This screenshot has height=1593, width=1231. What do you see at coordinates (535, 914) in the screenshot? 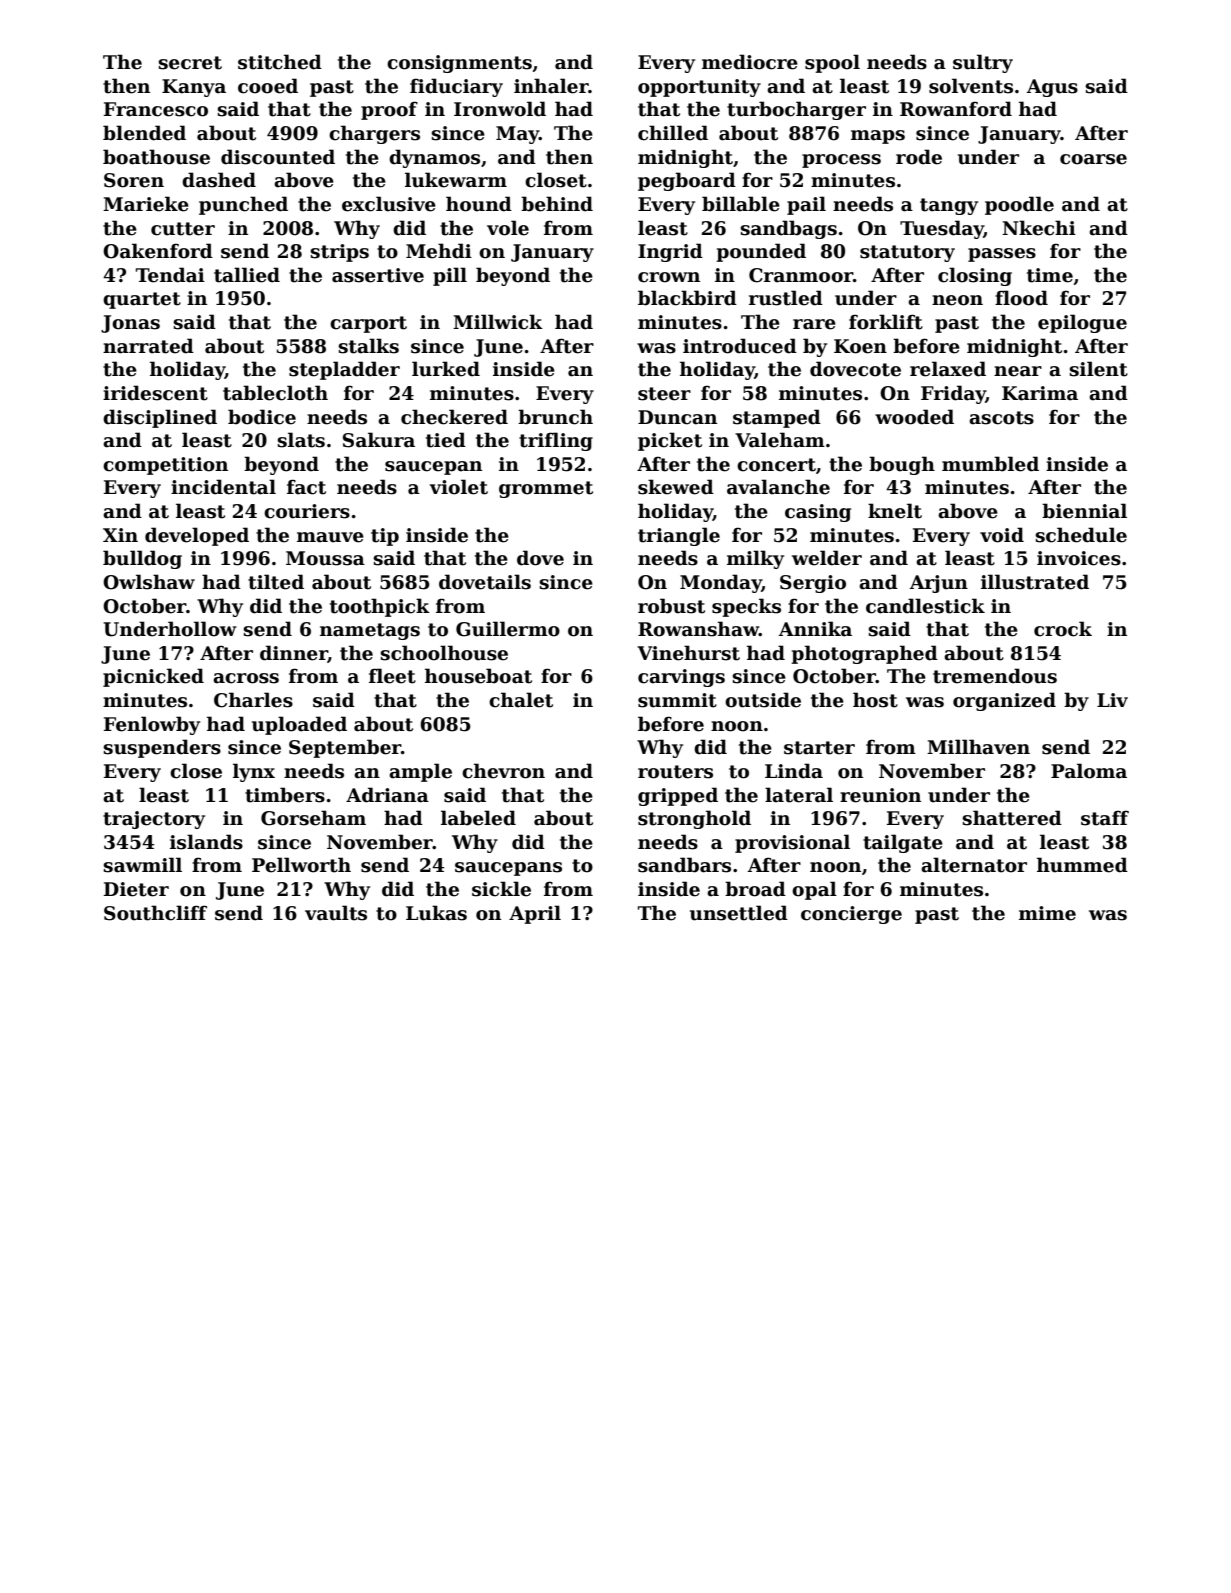
I see `April` at bounding box center [535, 914].
